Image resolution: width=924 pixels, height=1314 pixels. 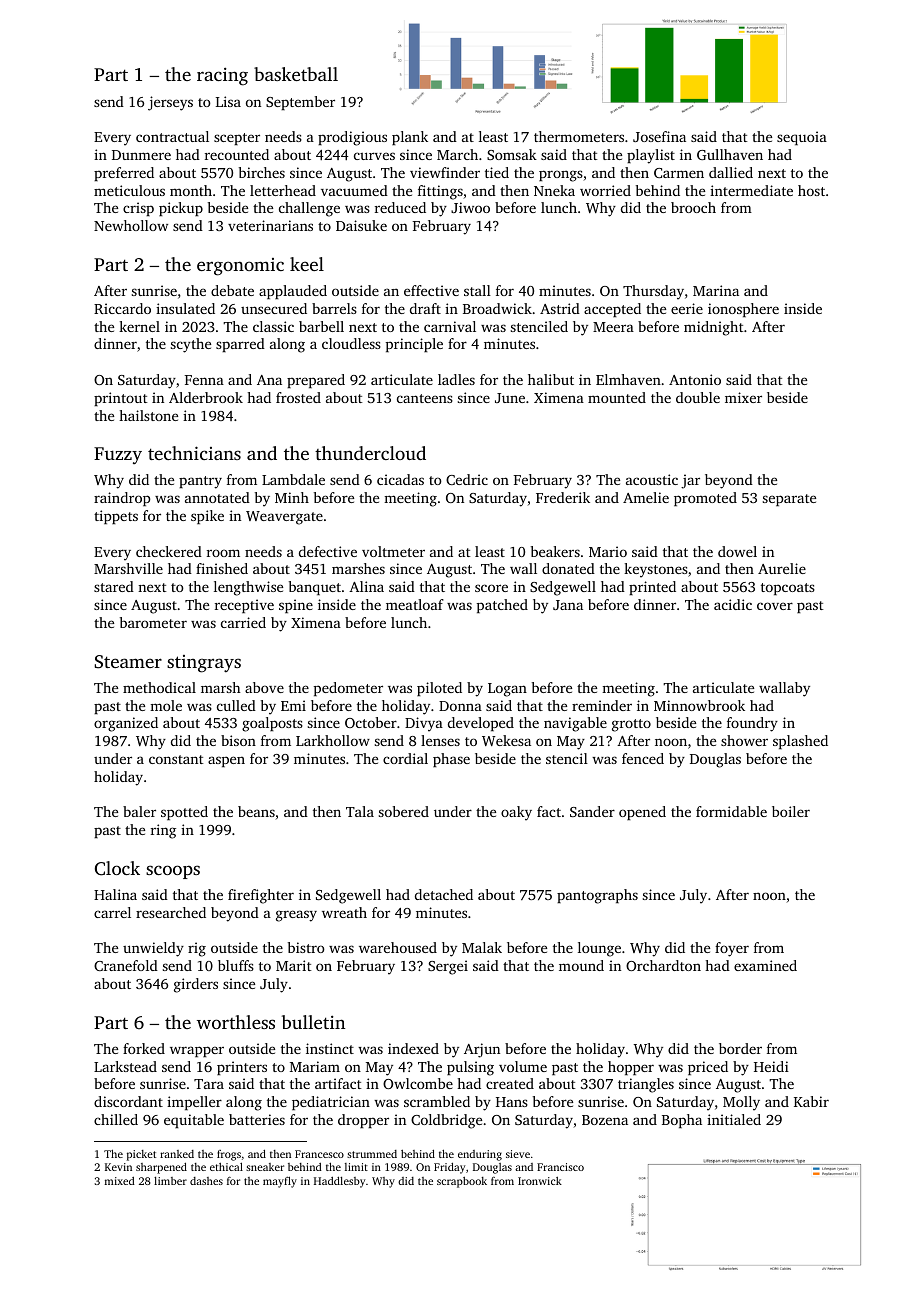 I want to click on carnival, so click(x=450, y=326).
